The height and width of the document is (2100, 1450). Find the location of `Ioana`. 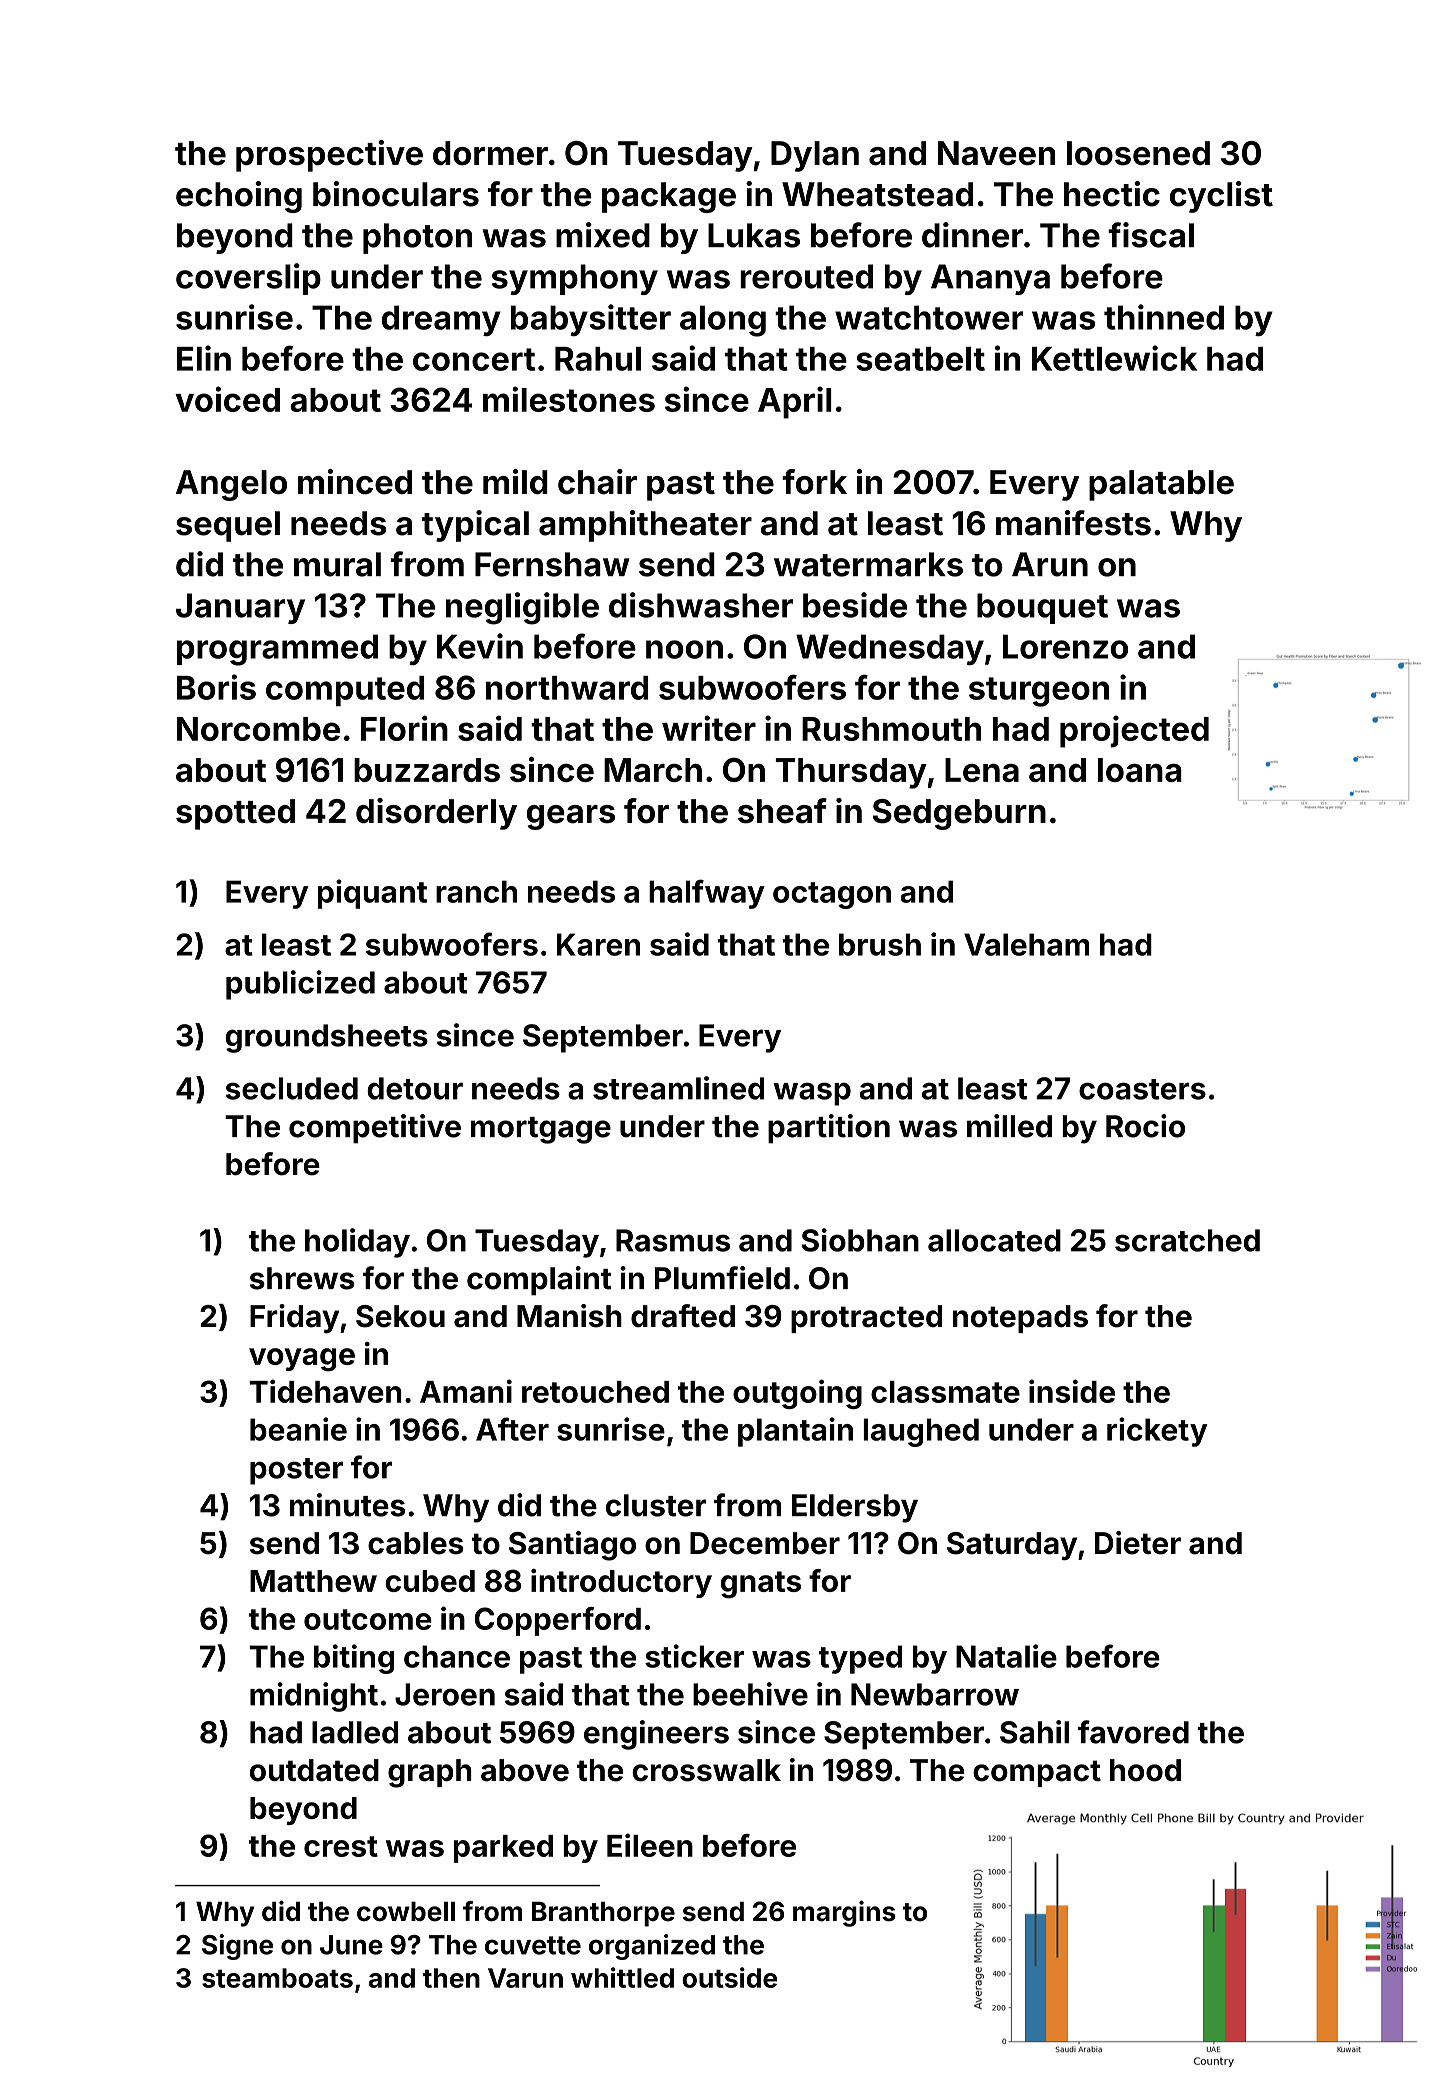

Ioana is located at coordinates (1140, 770).
